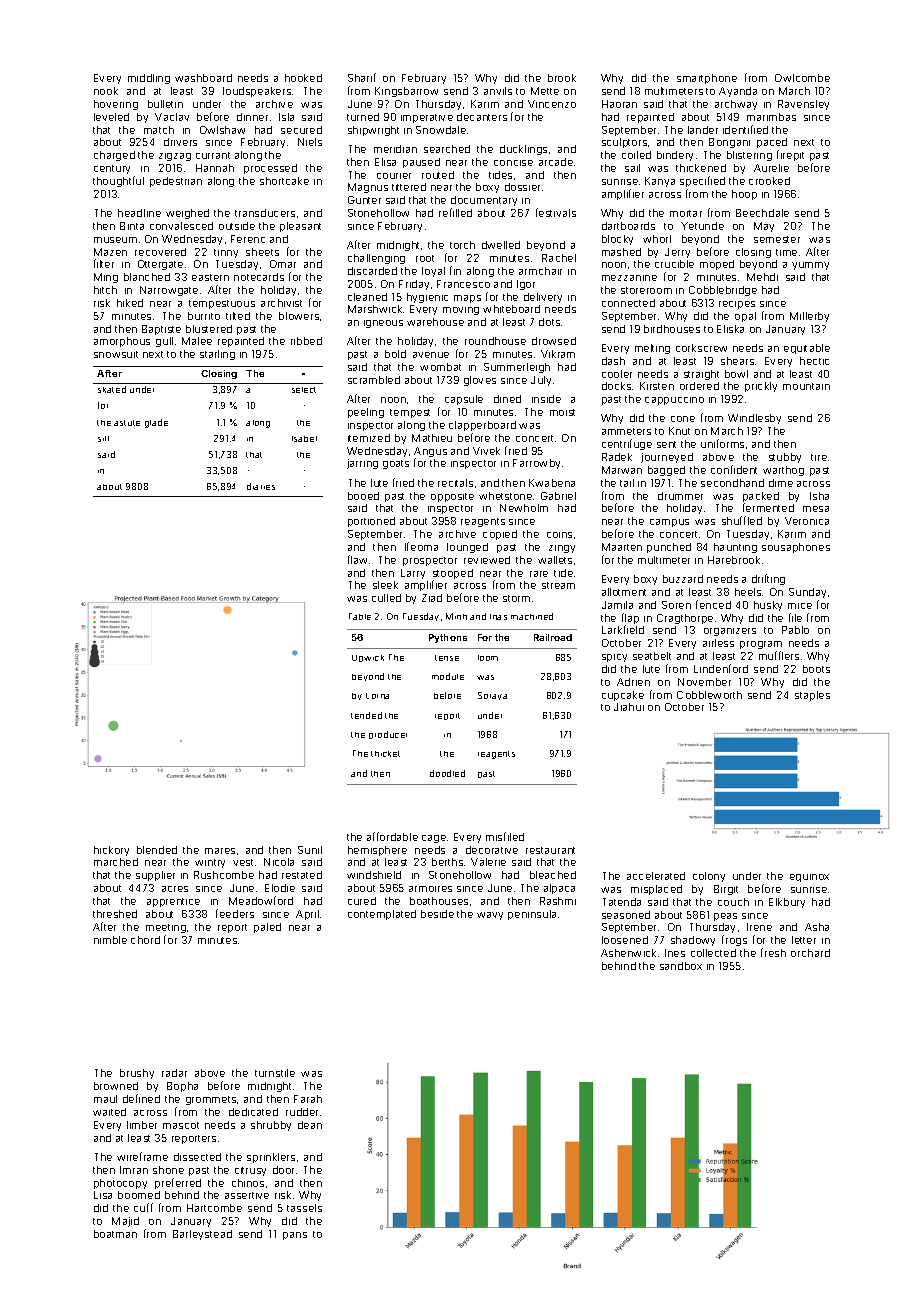 This screenshot has height=1308, width=924. Describe the element at coordinates (257, 92) in the screenshot. I see `loudspeakers` at that location.
